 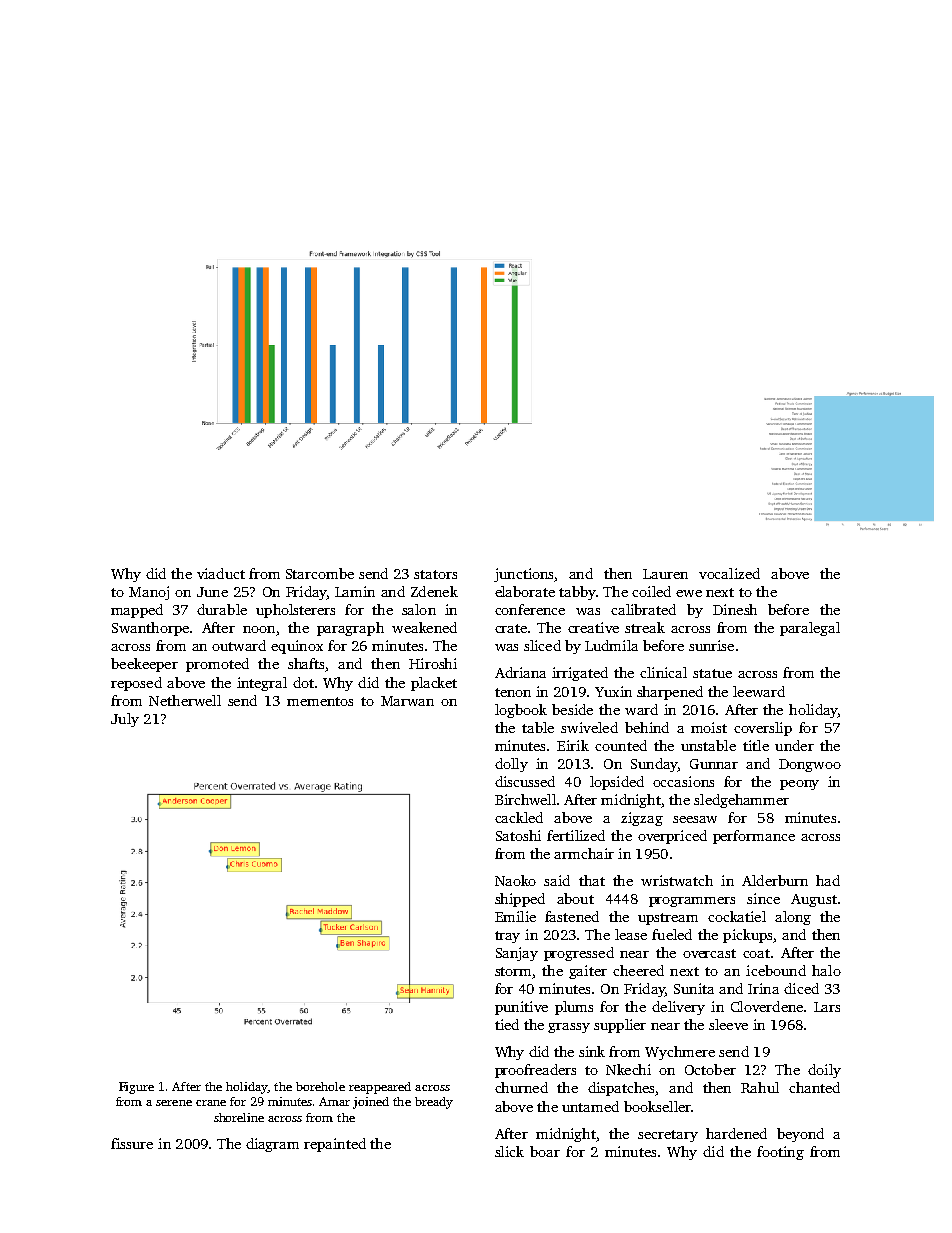 I want to click on Figure, so click(x=136, y=1088).
